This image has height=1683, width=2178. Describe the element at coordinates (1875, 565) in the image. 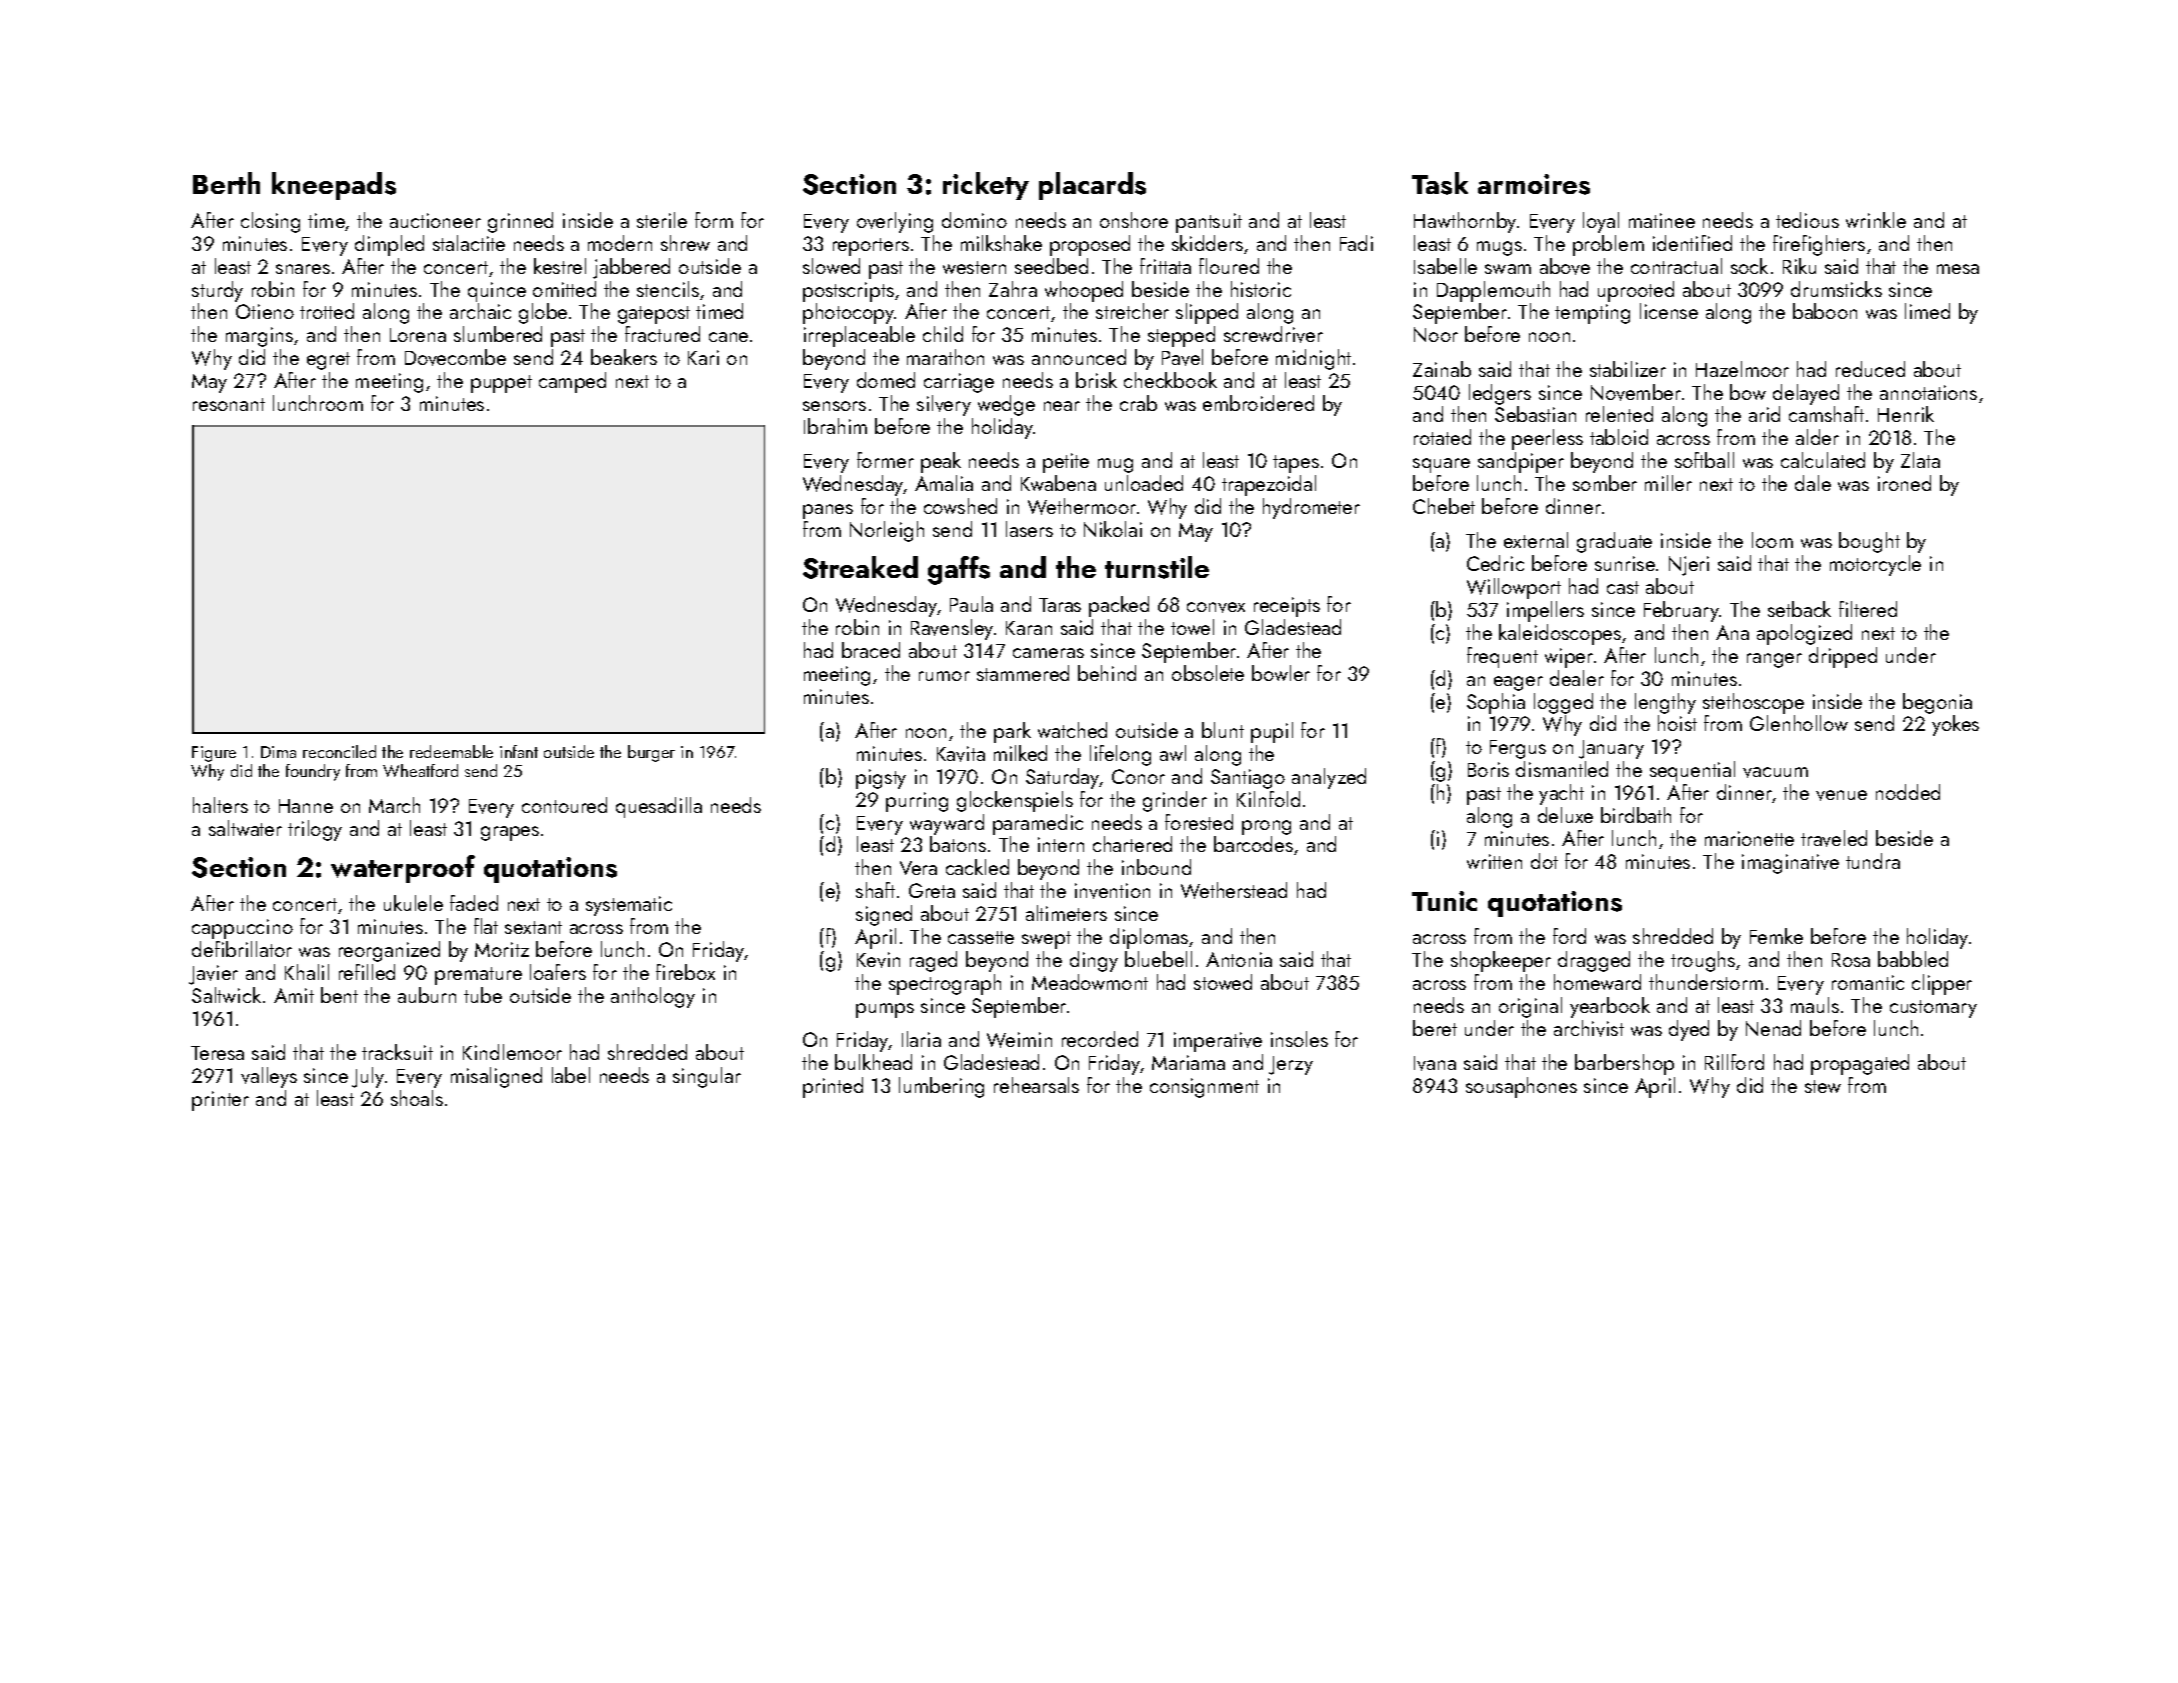

I see `motorcycle` at that location.
